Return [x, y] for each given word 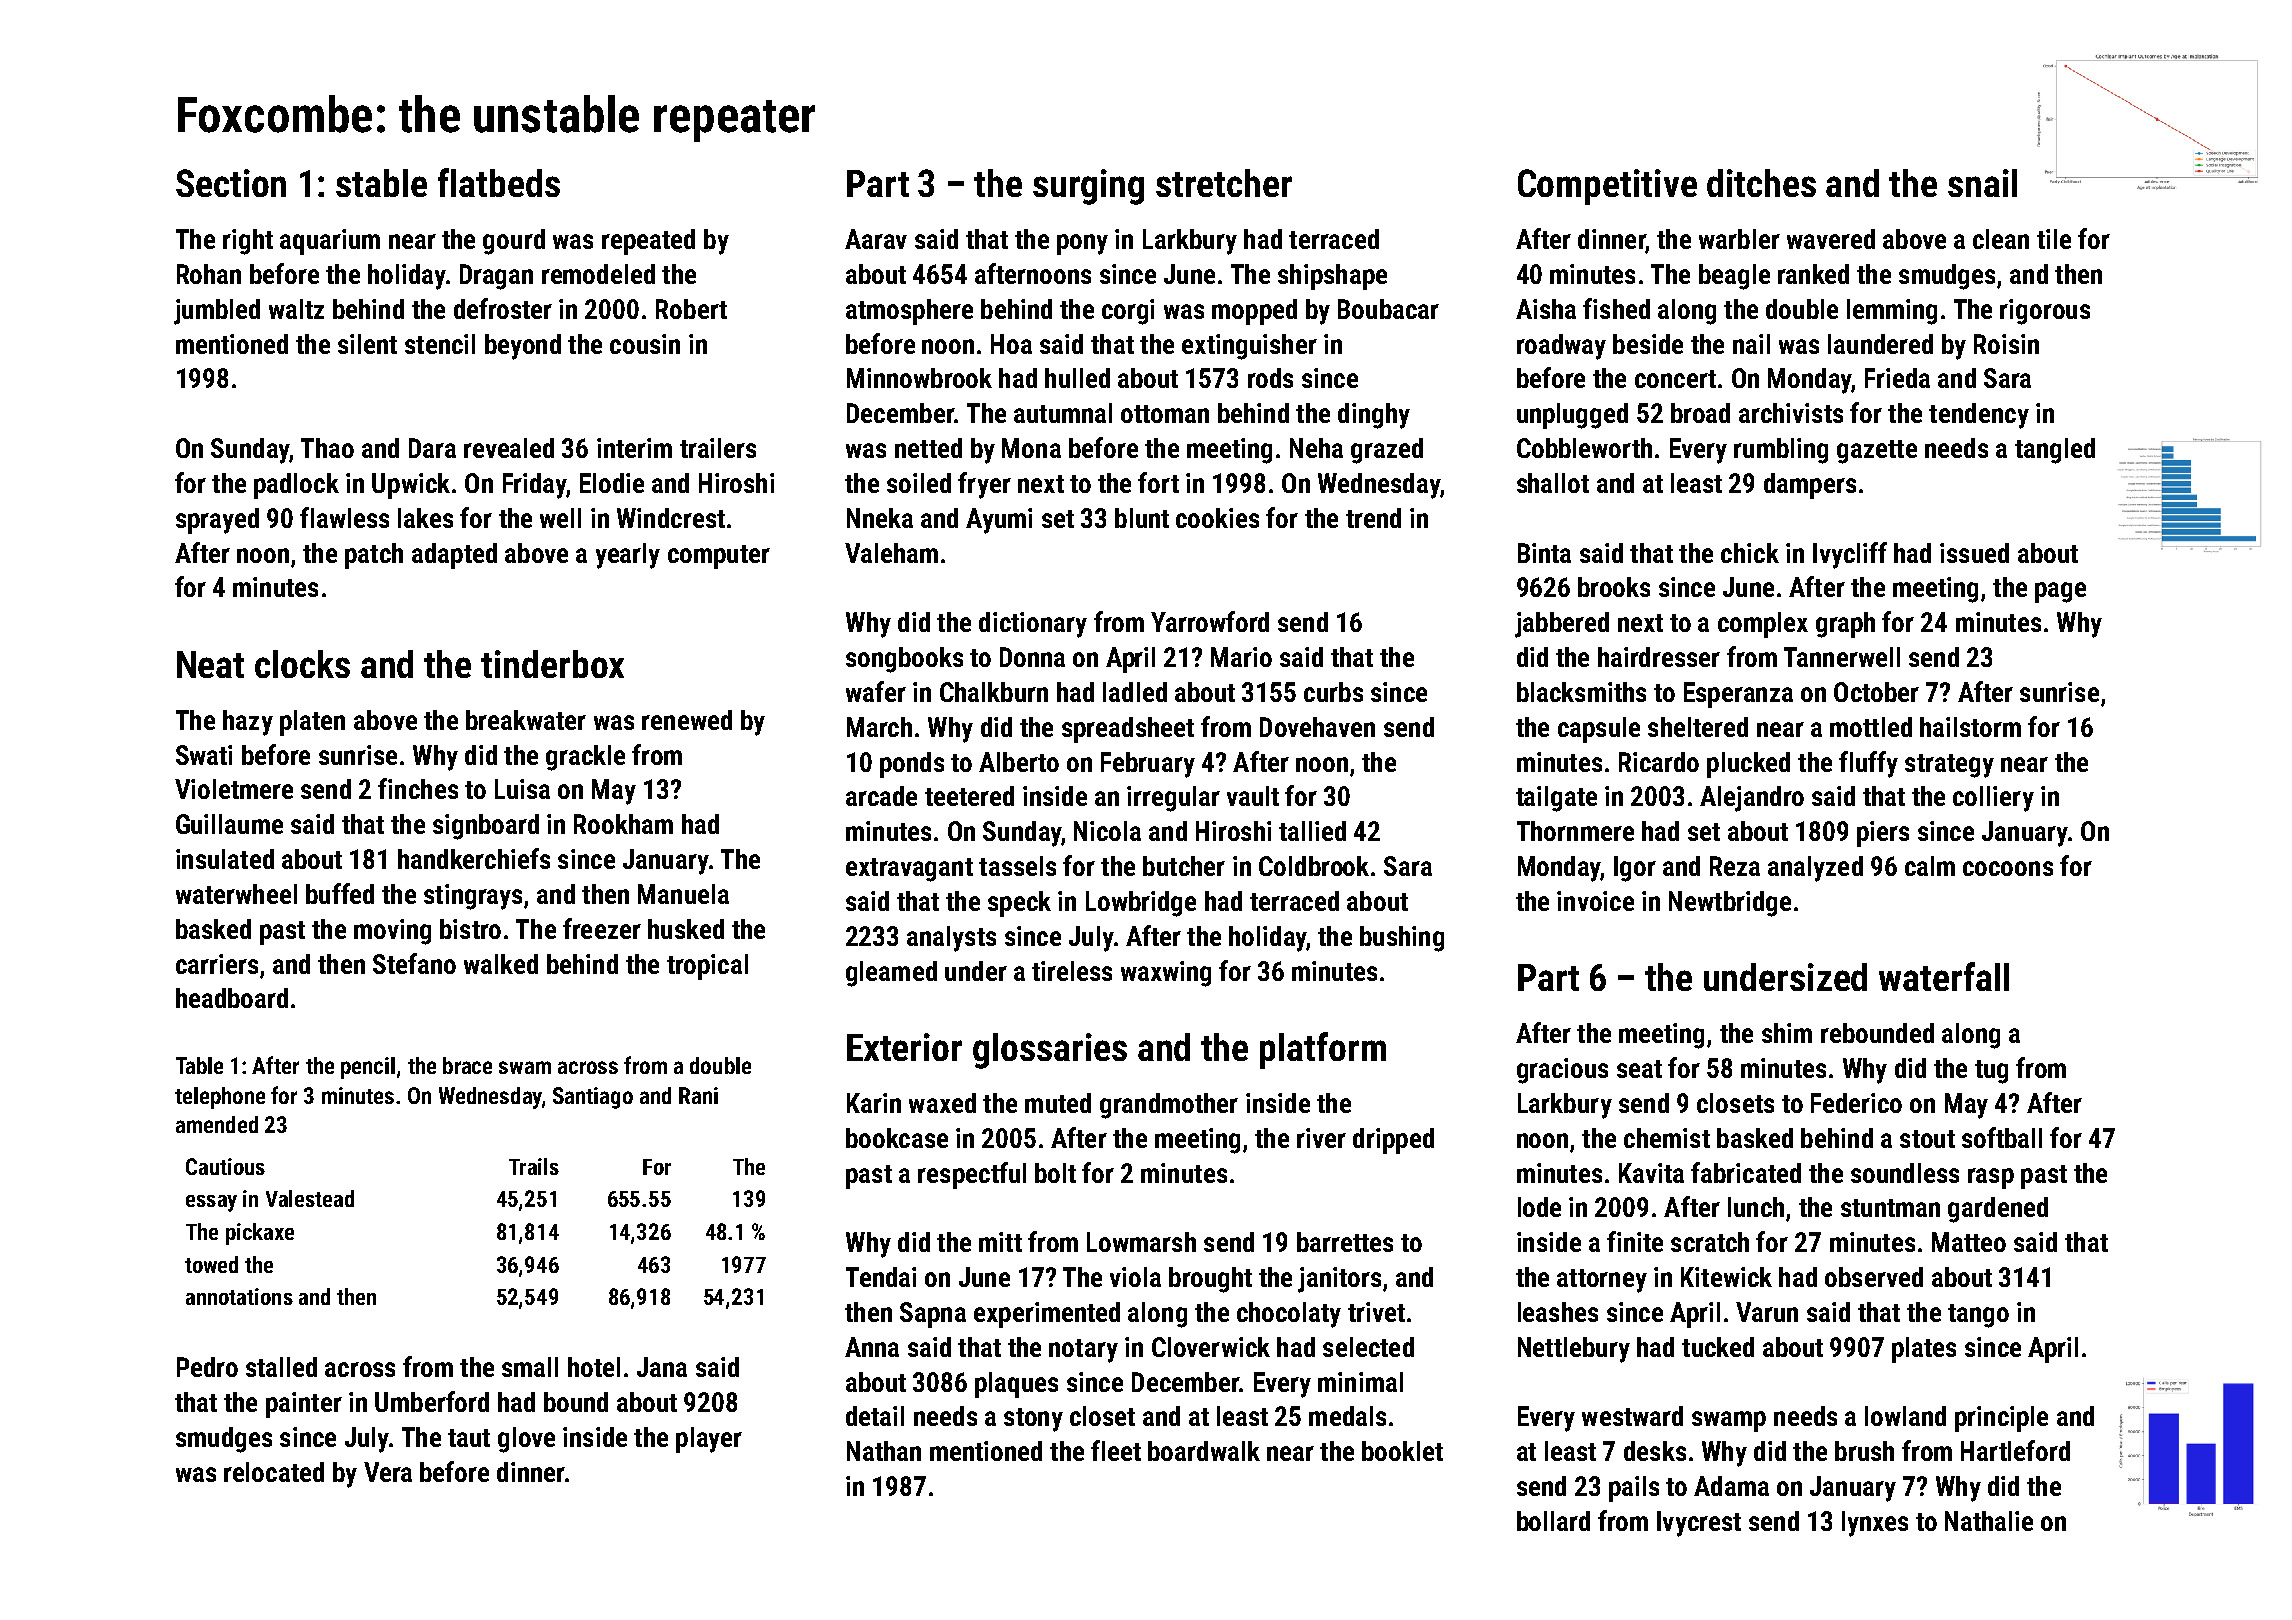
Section [231, 183]
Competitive [1607, 187]
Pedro [207, 1367]
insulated [225, 859]
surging [1088, 187]
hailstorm [1970, 727]
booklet [1402, 1451]
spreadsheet [1128, 730]
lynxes [1875, 1524]
